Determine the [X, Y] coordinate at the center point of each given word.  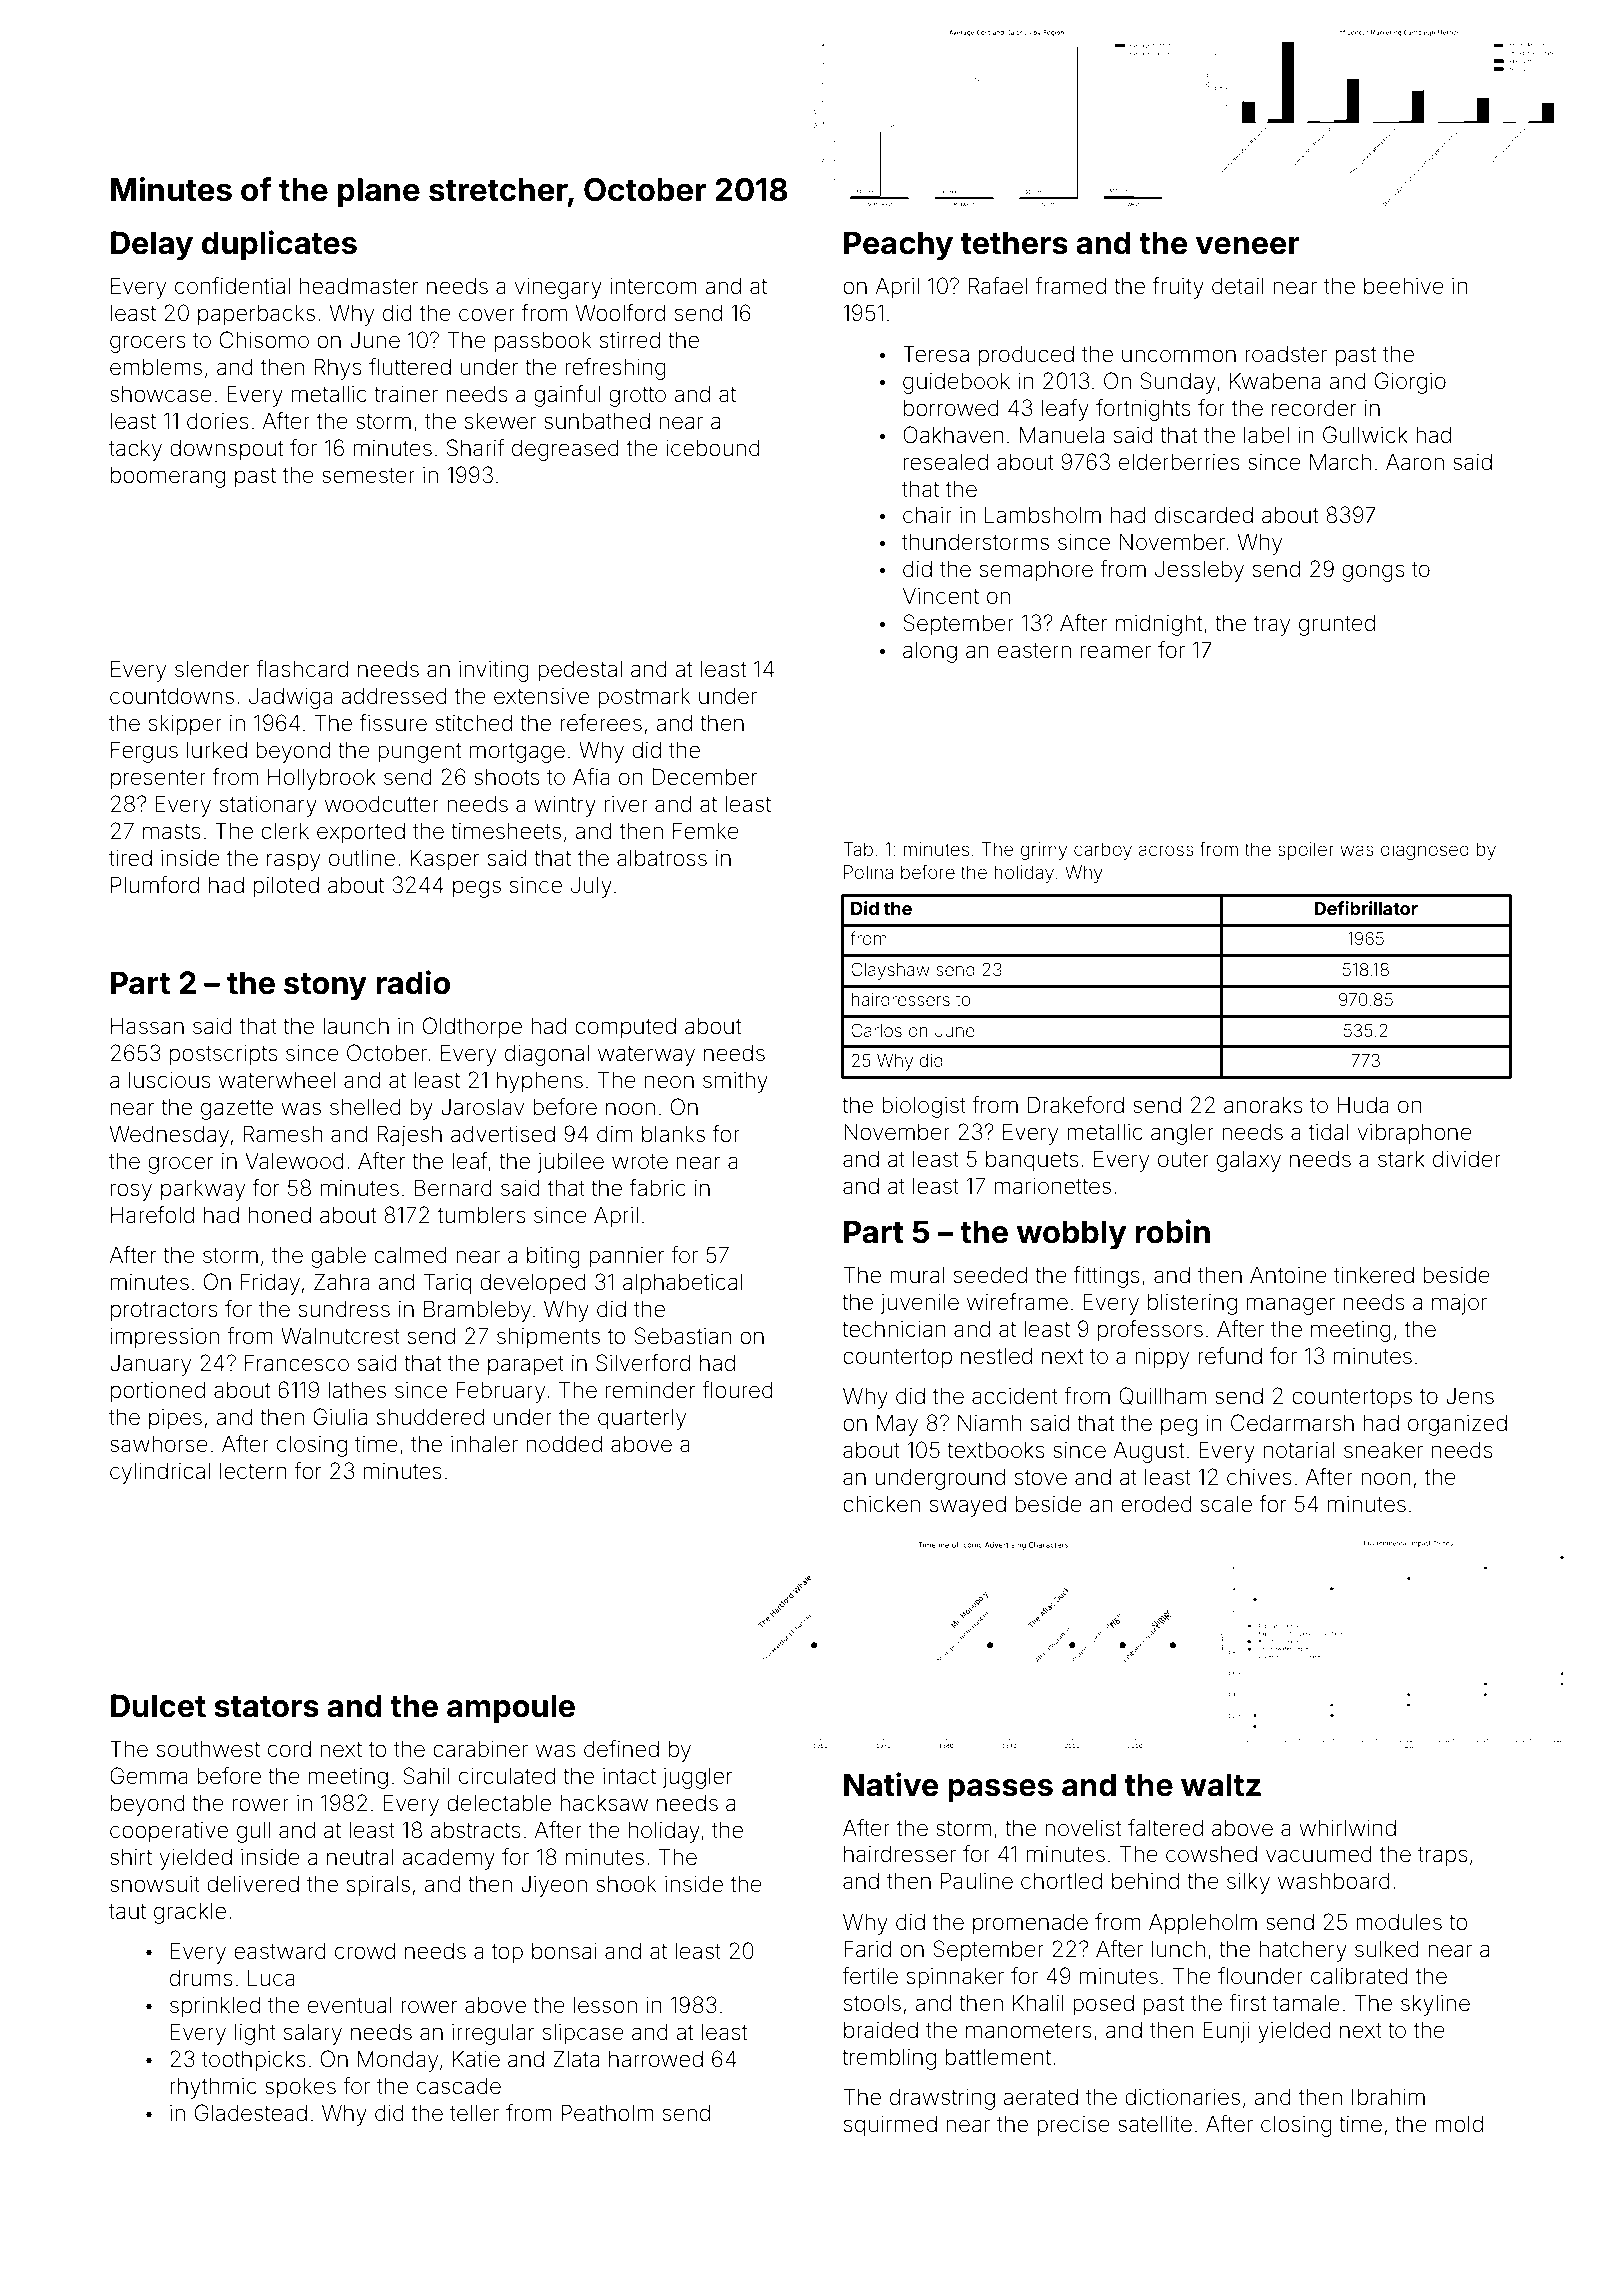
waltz [1221, 1785]
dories [218, 421]
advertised [503, 1134]
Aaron [1415, 462]
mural [917, 1275]
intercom [653, 286]
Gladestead [251, 2113]
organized [1457, 1425]
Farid [867, 1949]
